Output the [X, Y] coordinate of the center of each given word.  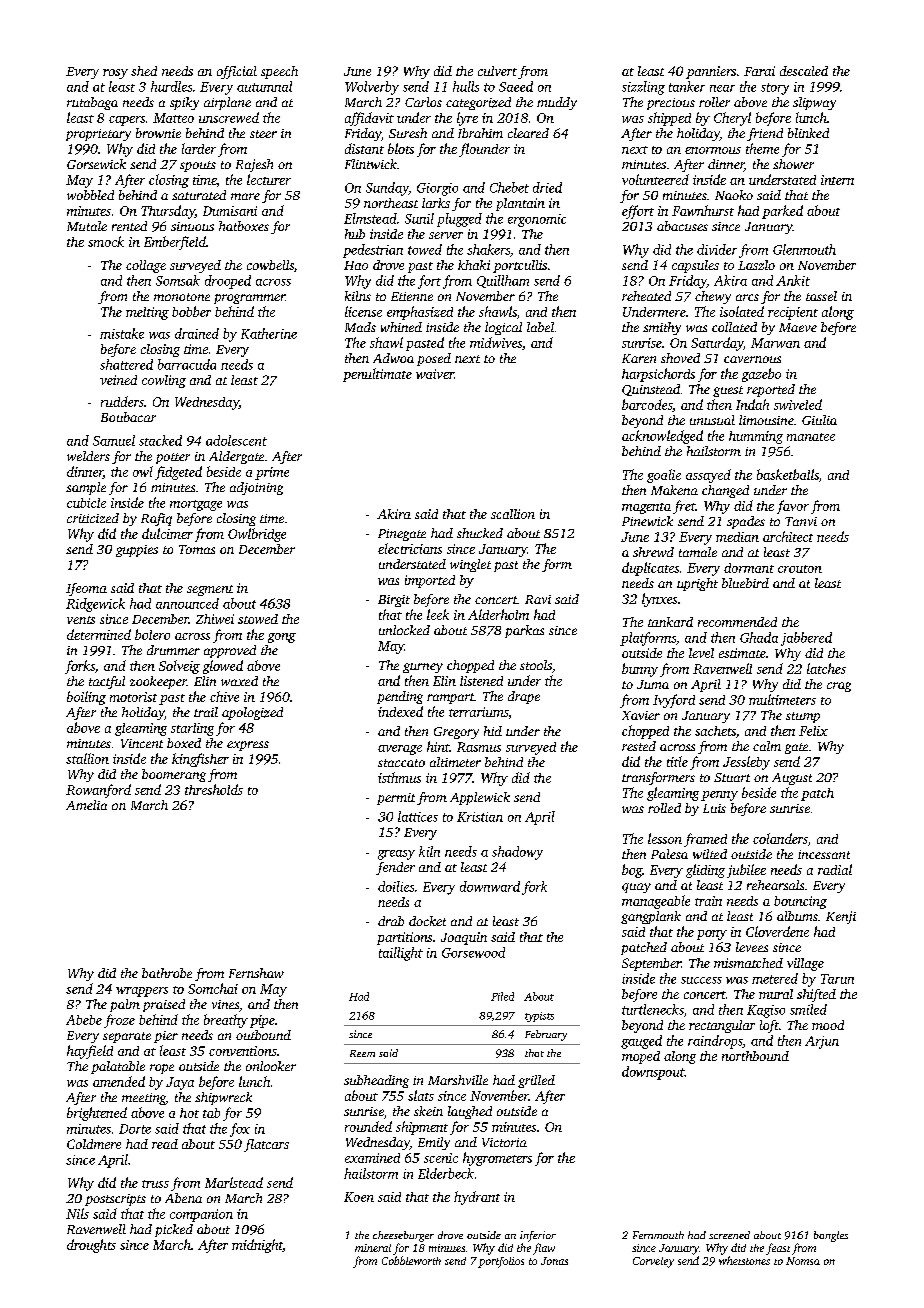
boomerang [174, 775]
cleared [528, 133]
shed [144, 71]
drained [197, 333]
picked [174, 1230]
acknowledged [662, 437]
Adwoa [393, 358]
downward [490, 886]
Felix [813, 731]
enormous [713, 150]
